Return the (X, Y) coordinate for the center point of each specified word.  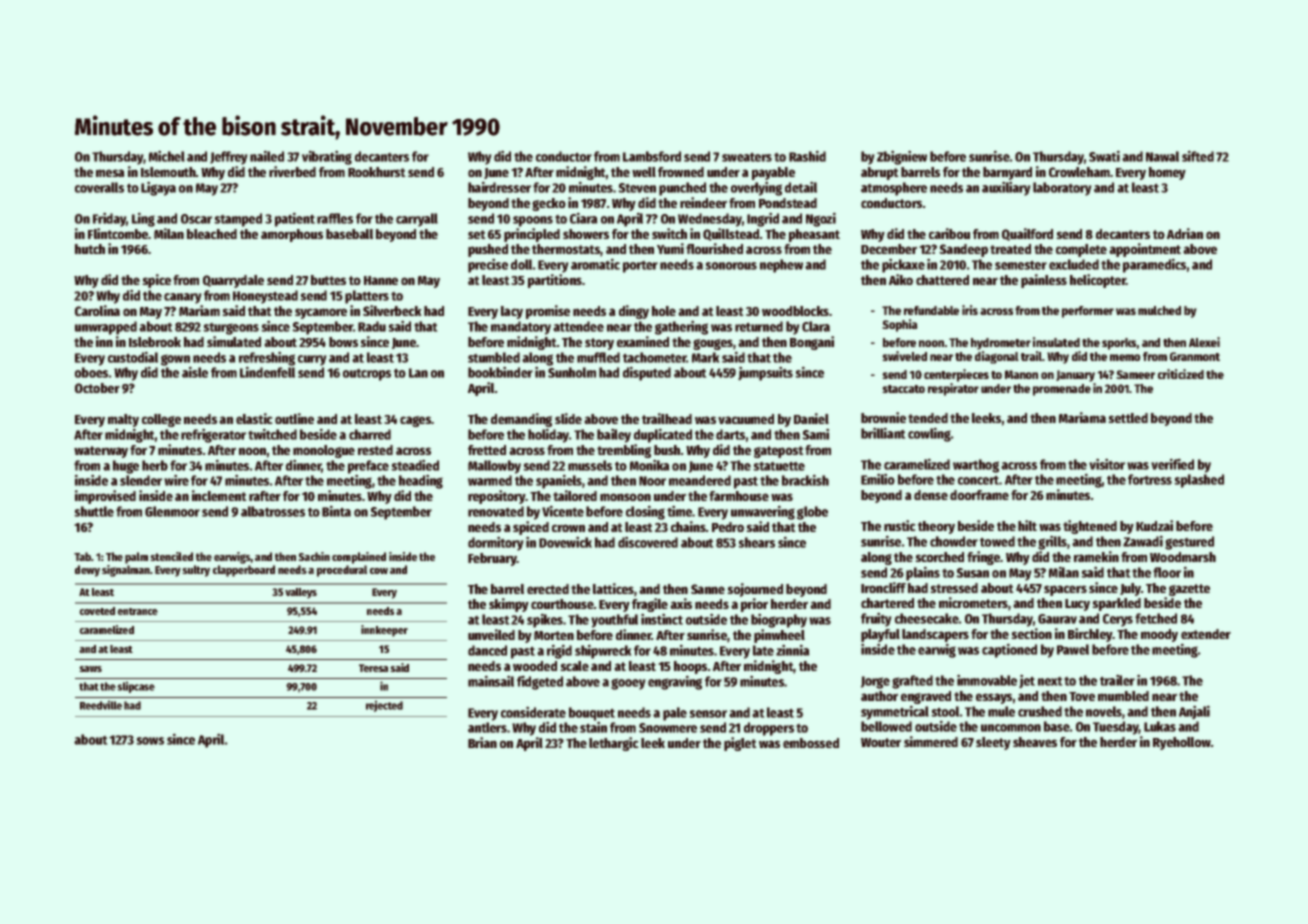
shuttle (94, 511)
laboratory (1062, 189)
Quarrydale (233, 281)
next (1050, 681)
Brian (482, 742)
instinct (662, 619)
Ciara (584, 218)
